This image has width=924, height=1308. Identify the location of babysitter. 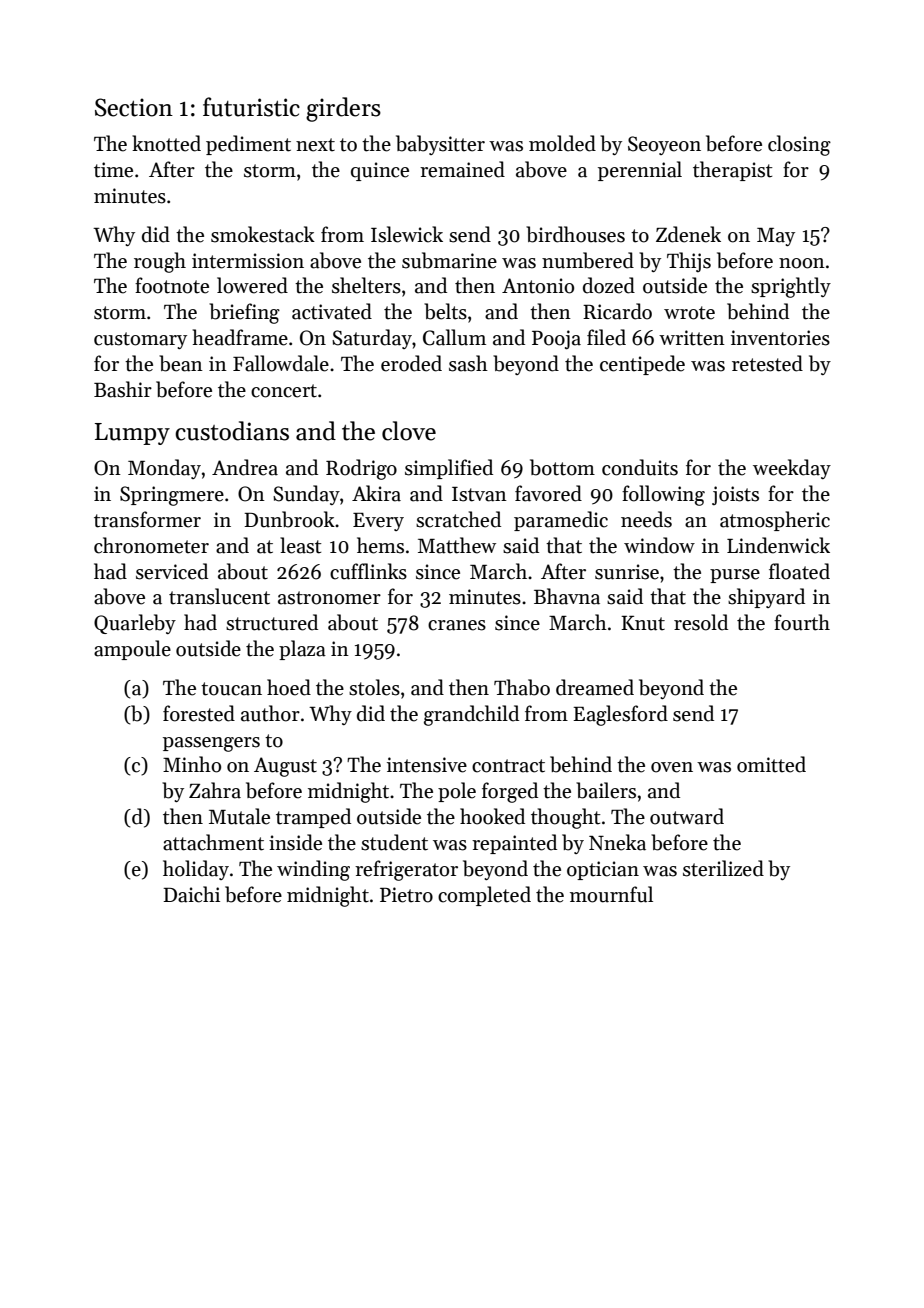
(440, 145).
